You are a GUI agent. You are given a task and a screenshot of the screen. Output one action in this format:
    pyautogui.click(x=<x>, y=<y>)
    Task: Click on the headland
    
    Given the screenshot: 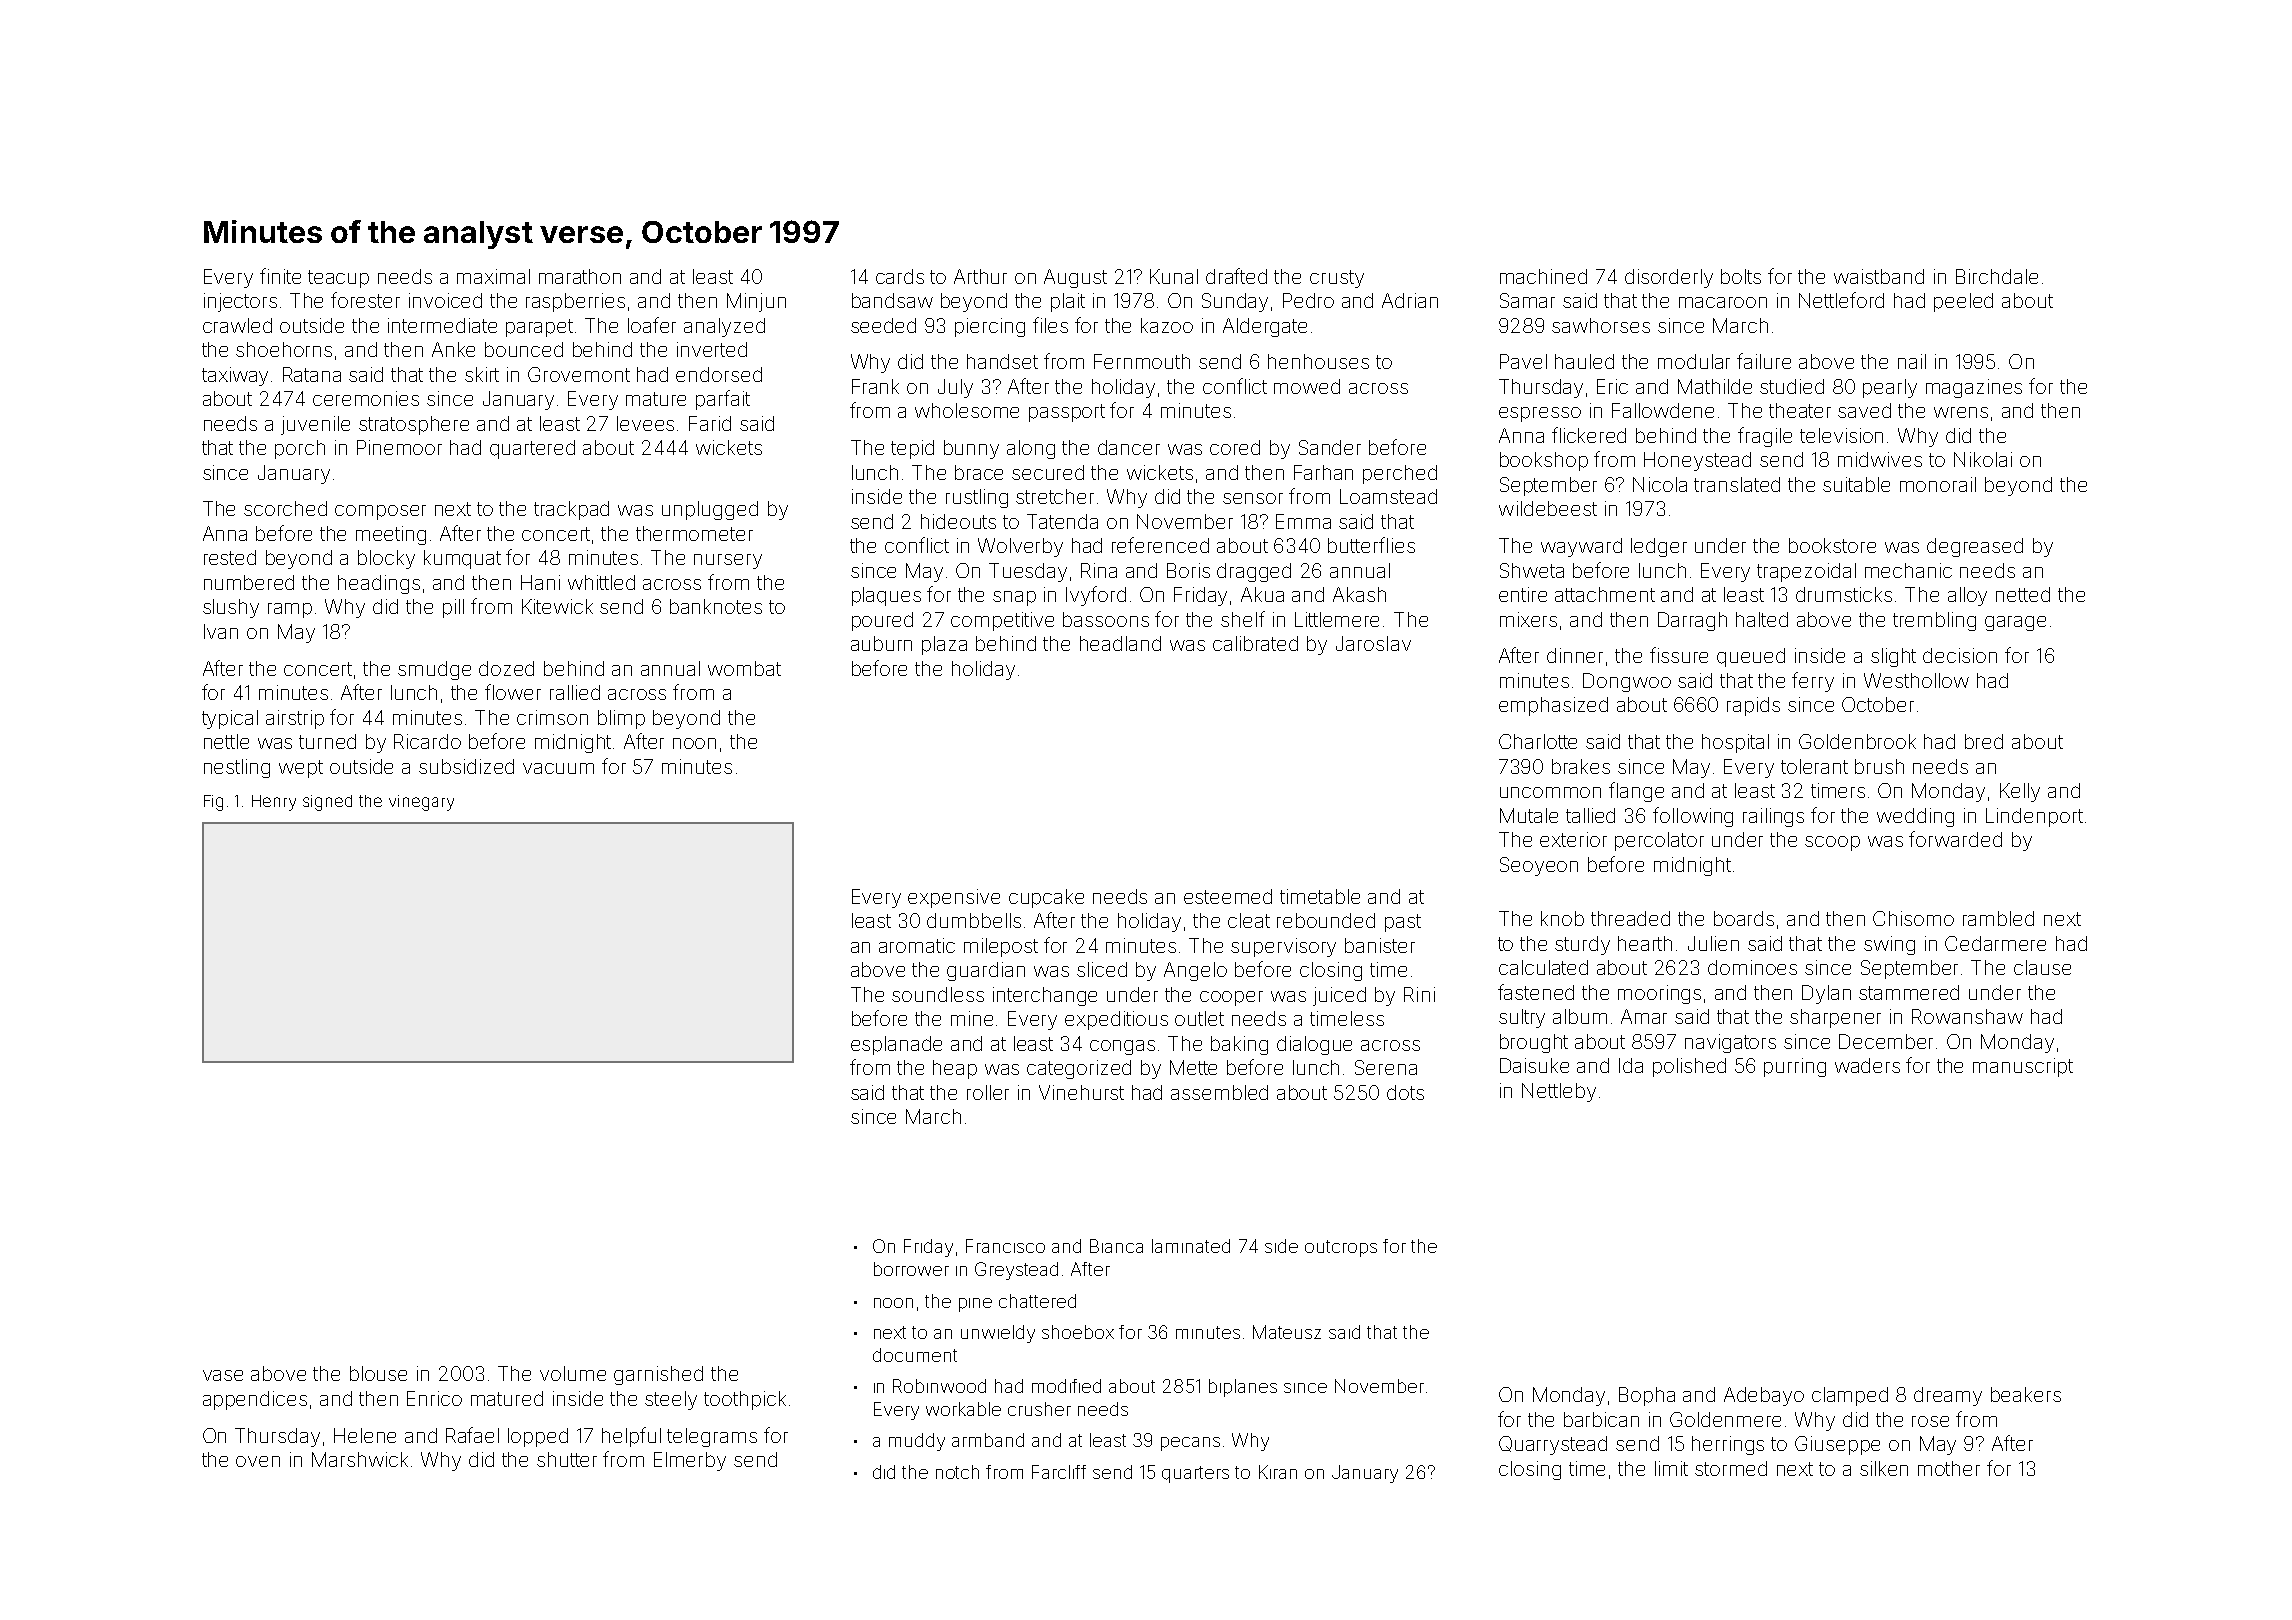 What is the action you would take?
    pyautogui.click(x=1120, y=643)
